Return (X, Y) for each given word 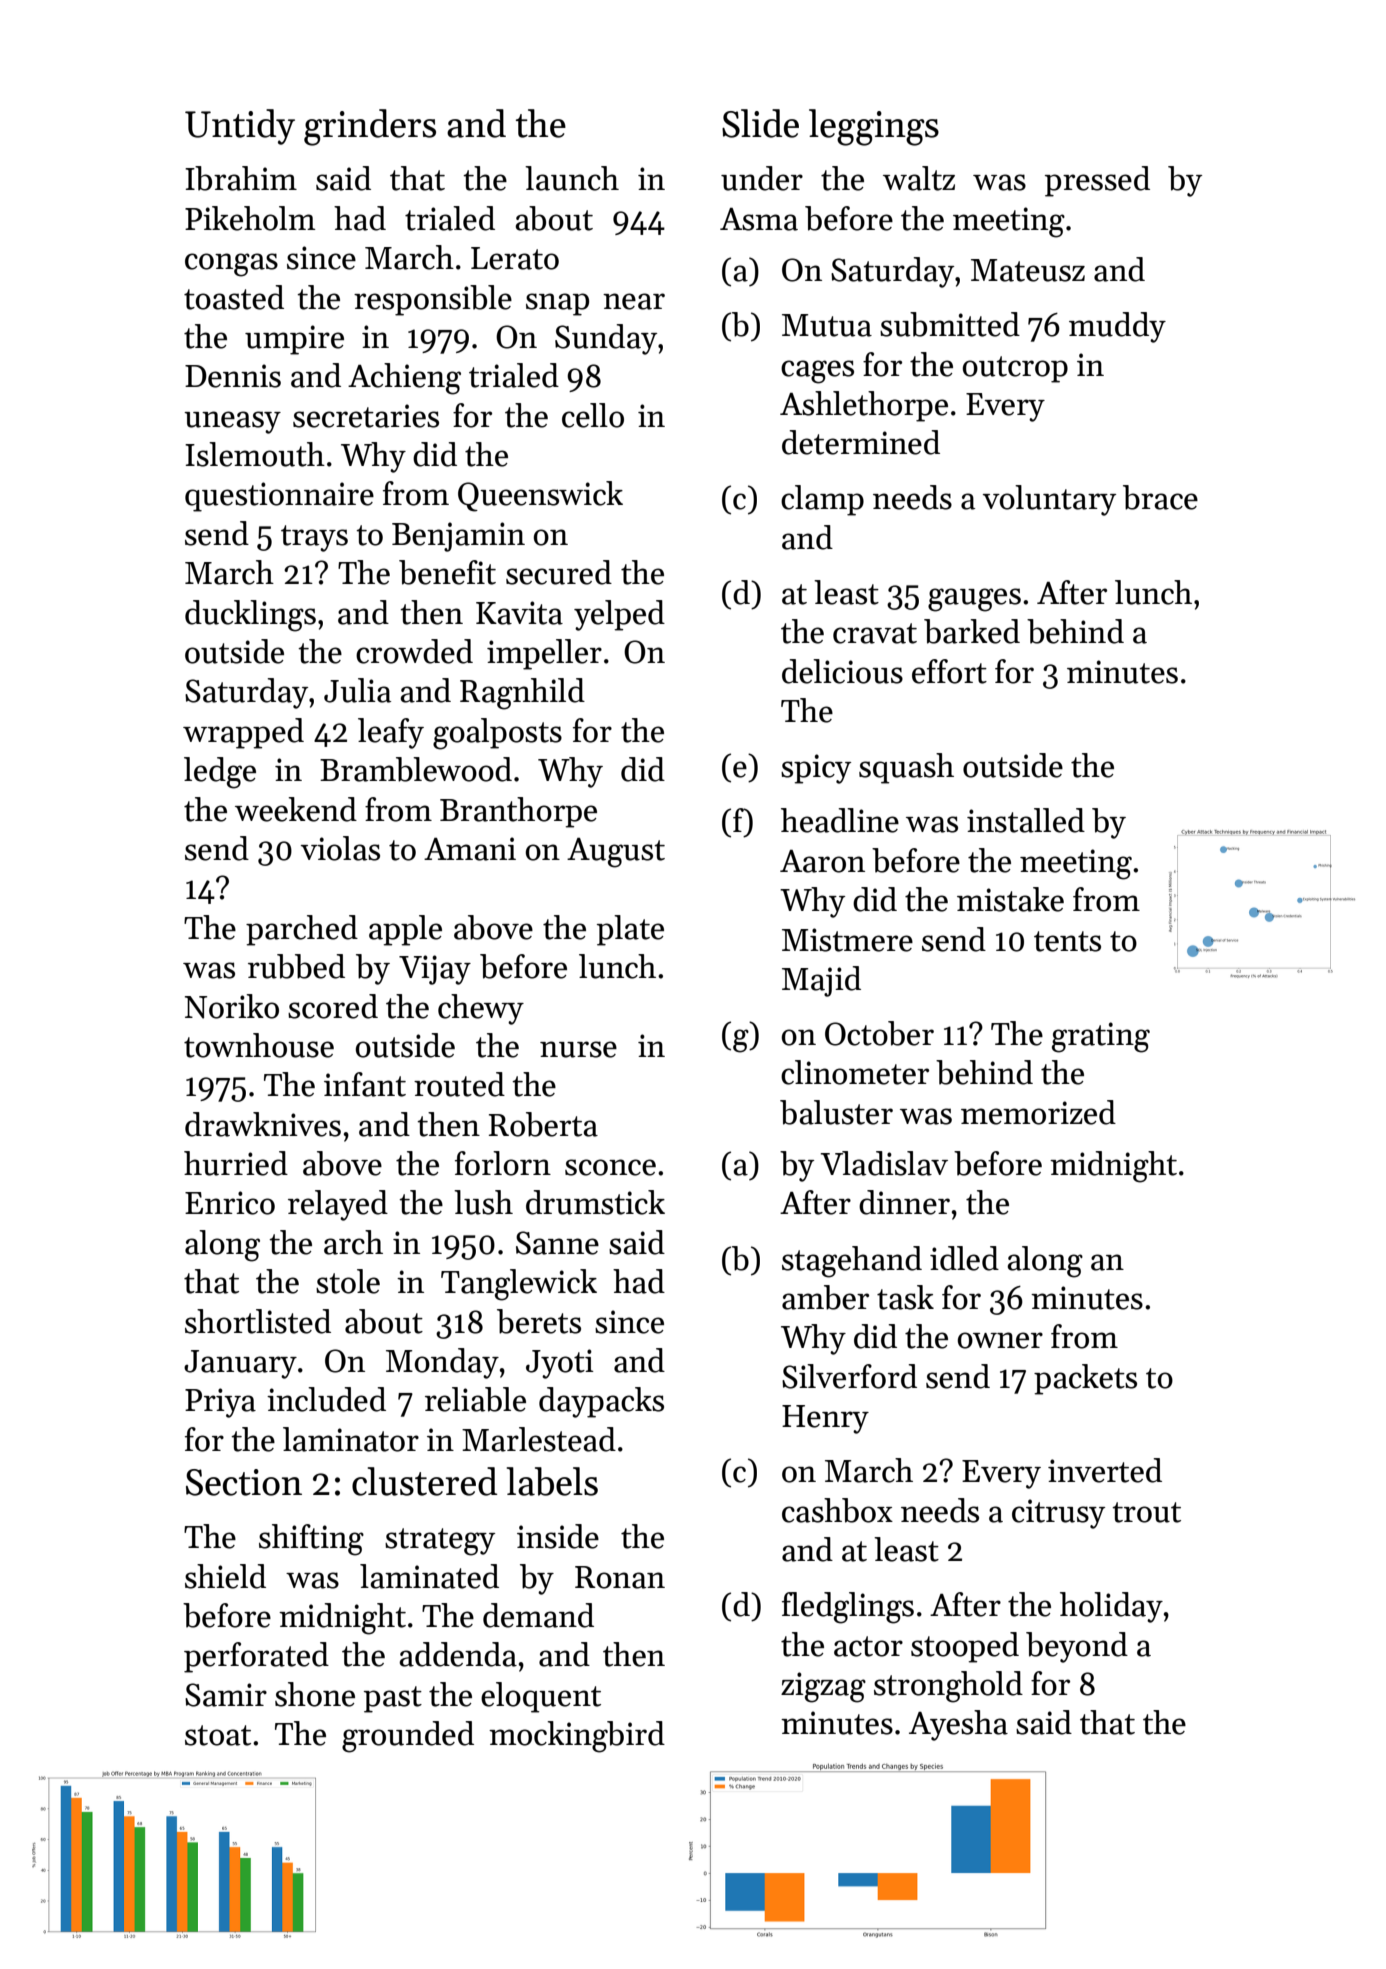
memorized (1038, 1112)
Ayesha (958, 1725)
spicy (816, 769)
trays (314, 538)
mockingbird (577, 1737)
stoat (218, 1735)
